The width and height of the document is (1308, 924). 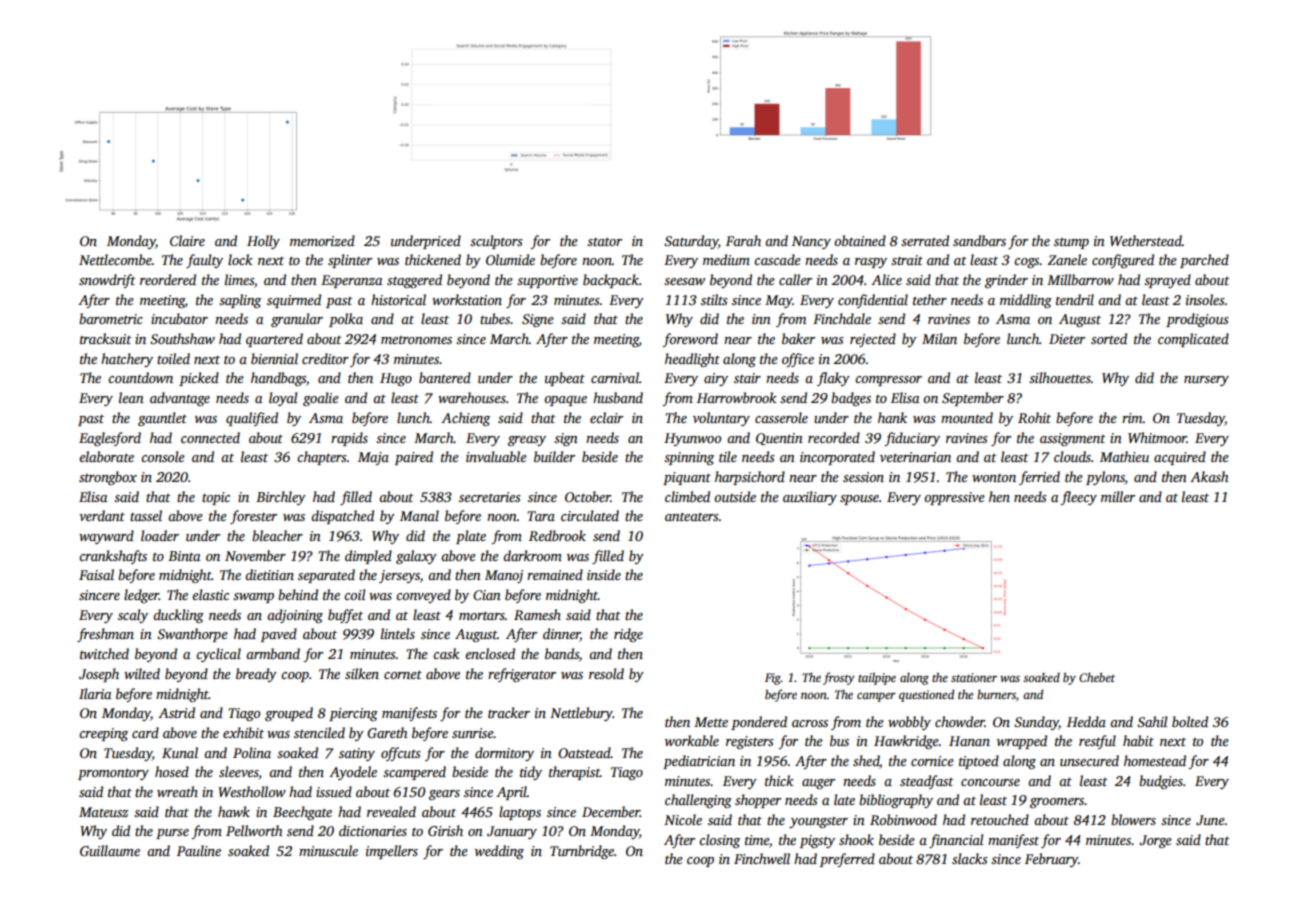 What do you see at coordinates (1190, 721) in the document?
I see `bolted` at bounding box center [1190, 721].
